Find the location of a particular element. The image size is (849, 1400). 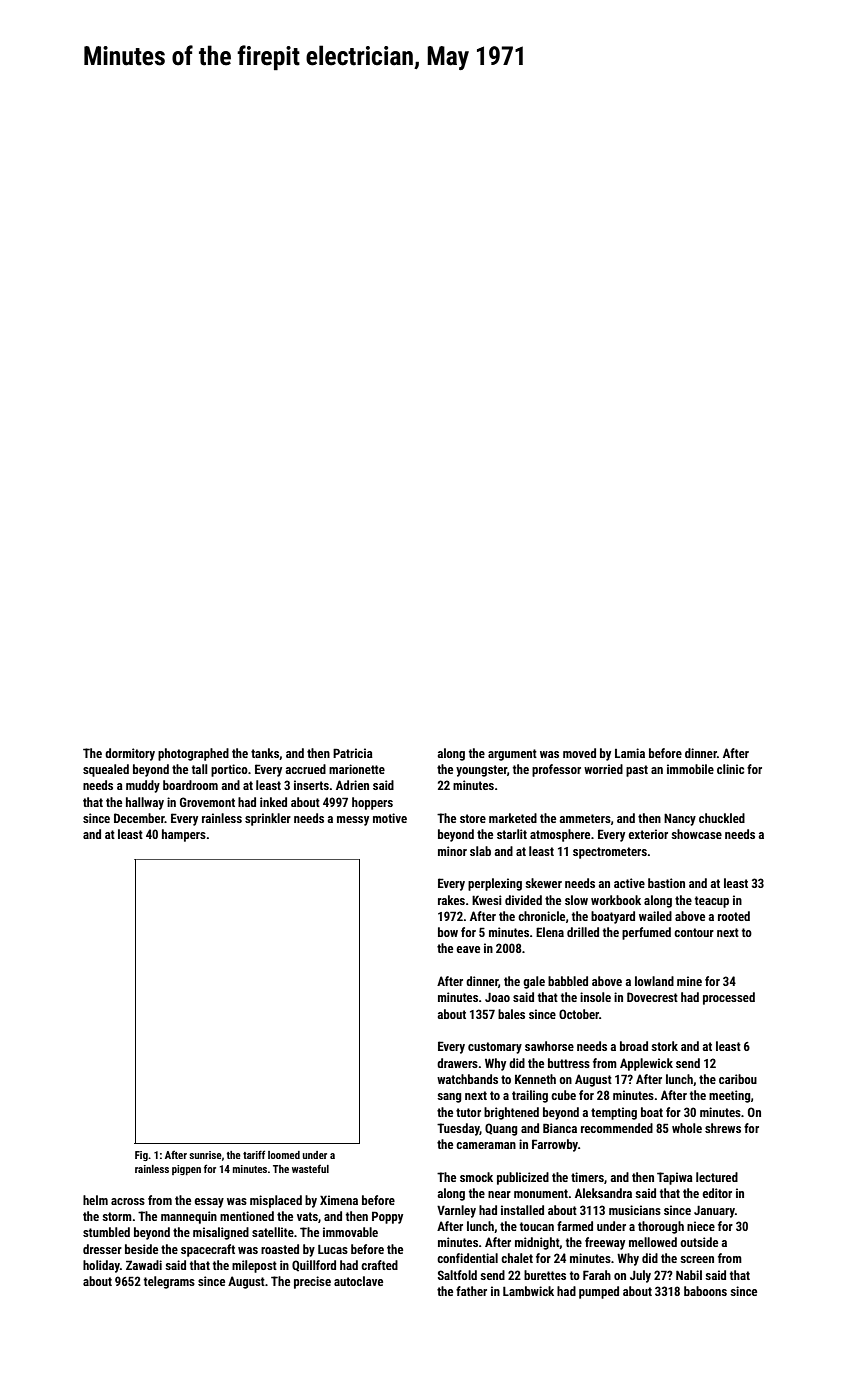

customary is located at coordinates (495, 1048).
